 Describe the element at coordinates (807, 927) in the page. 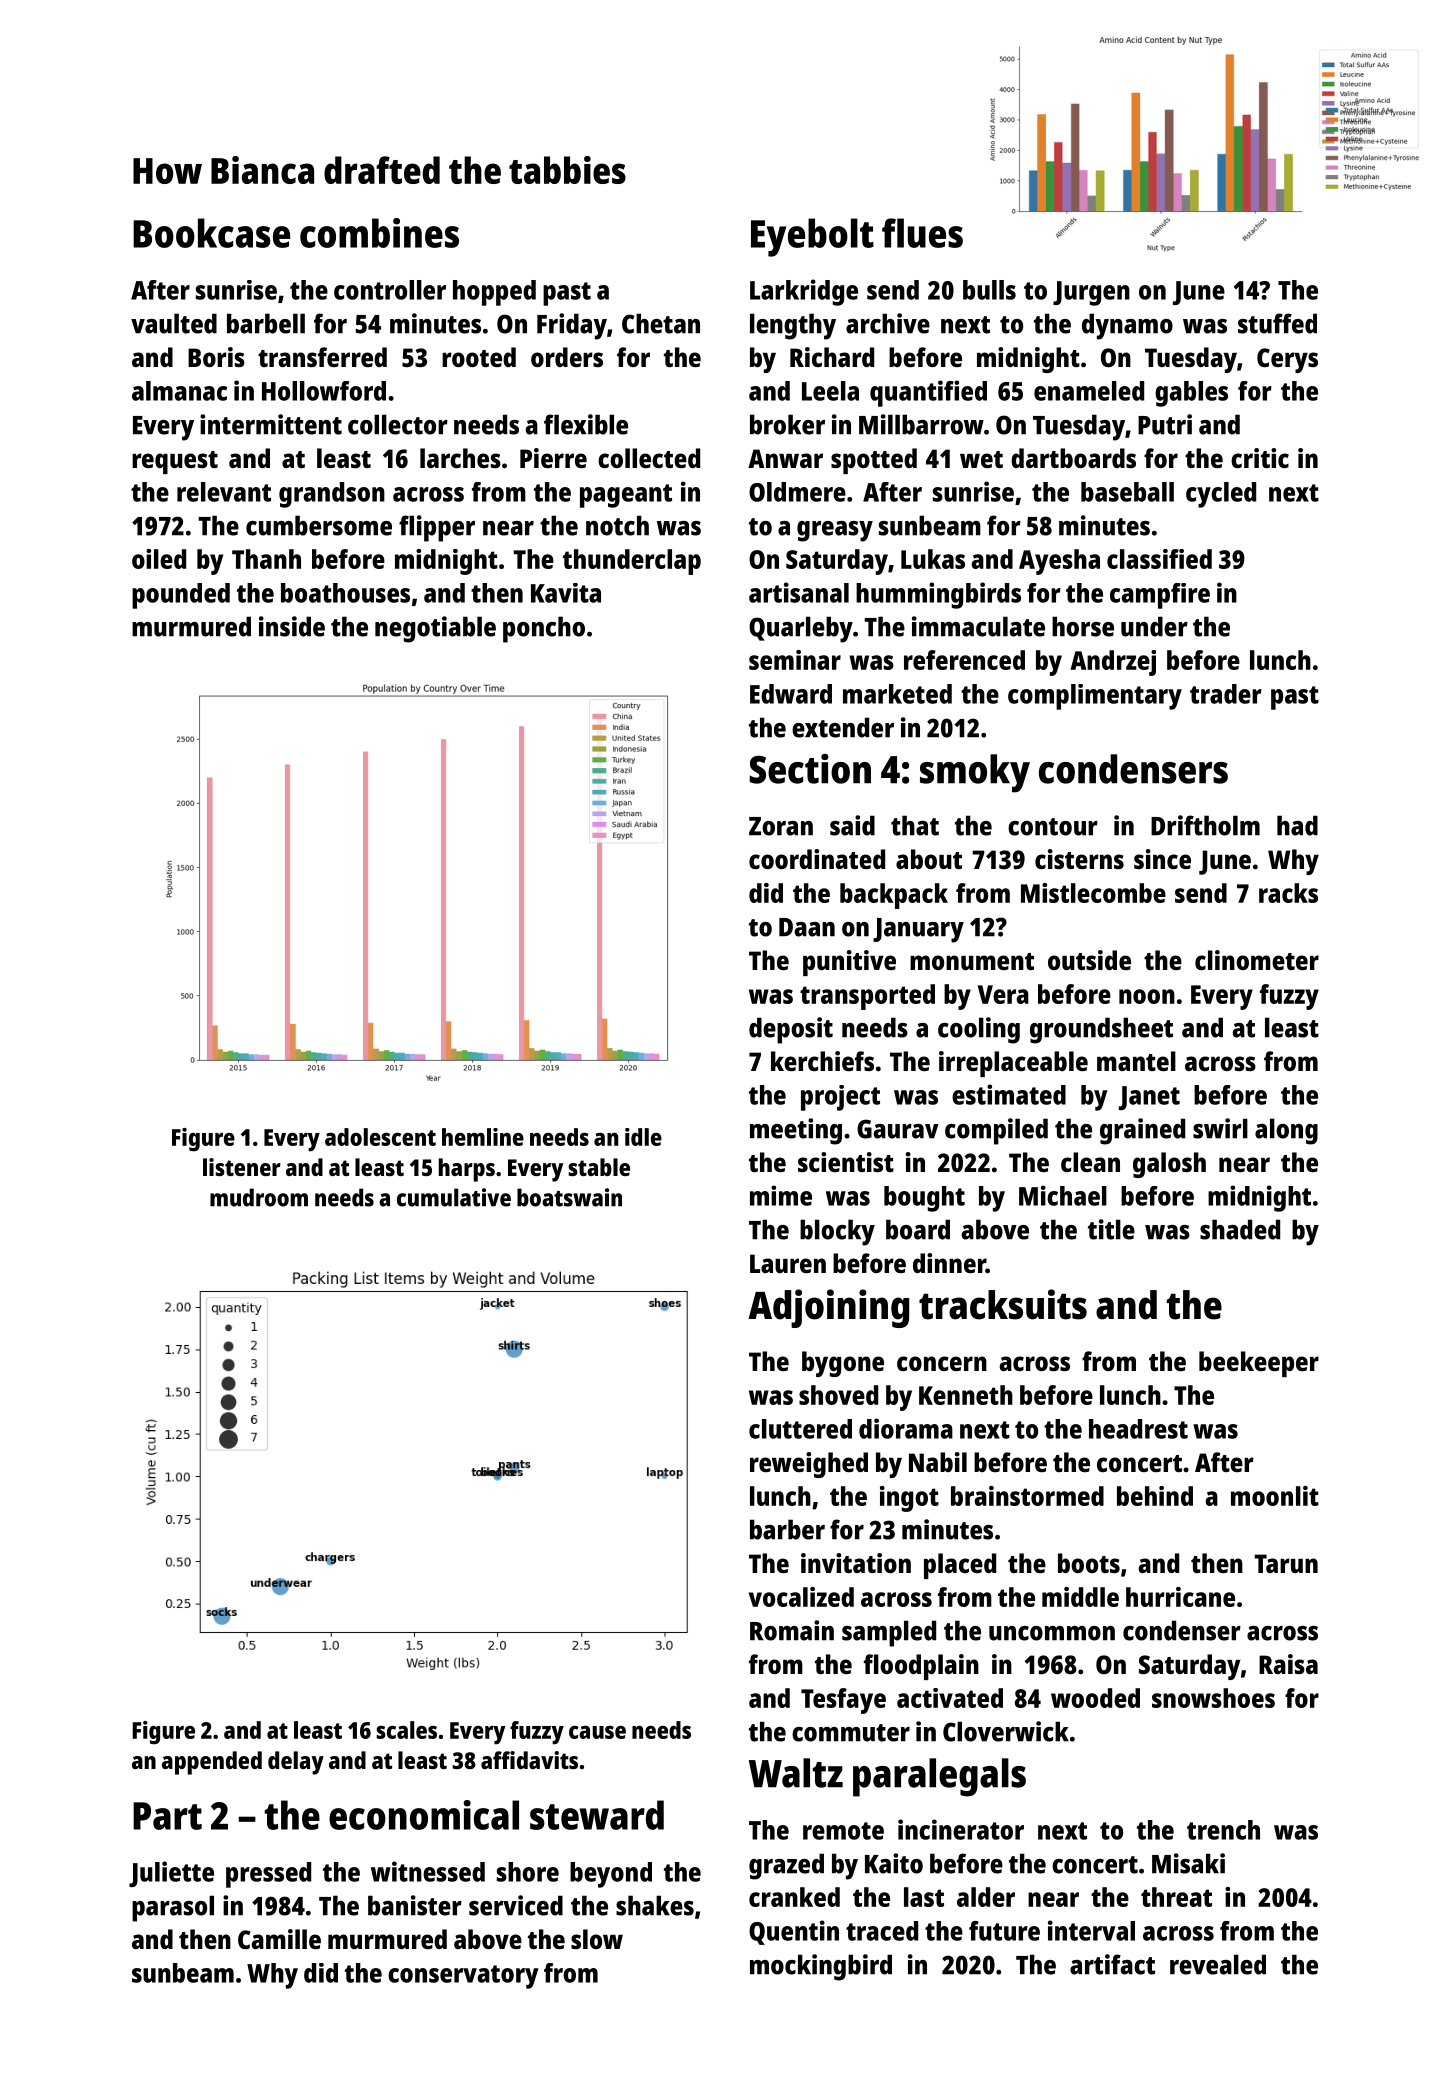

I see `Daan` at that location.
